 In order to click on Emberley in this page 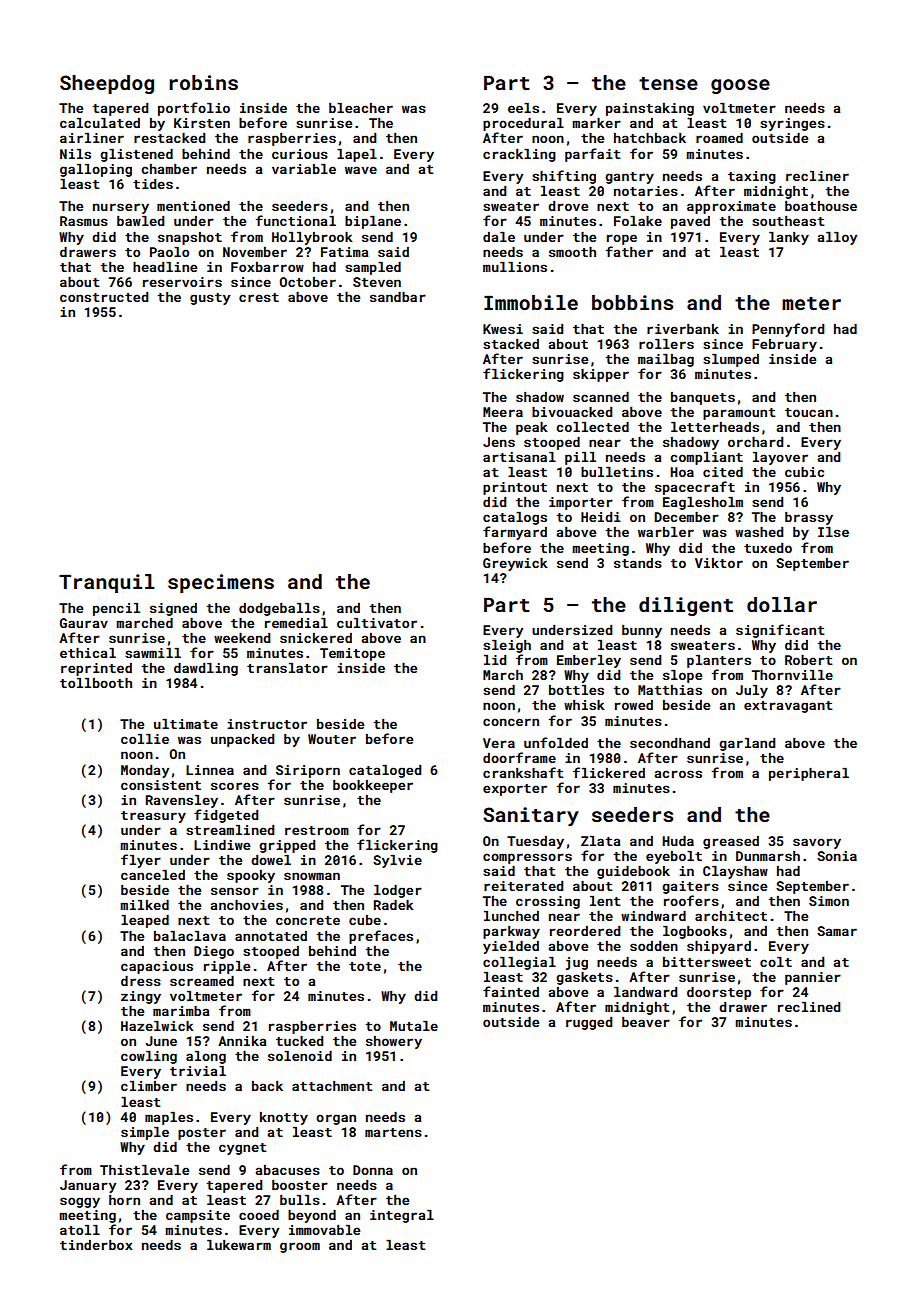, I will do `click(589, 661)`.
